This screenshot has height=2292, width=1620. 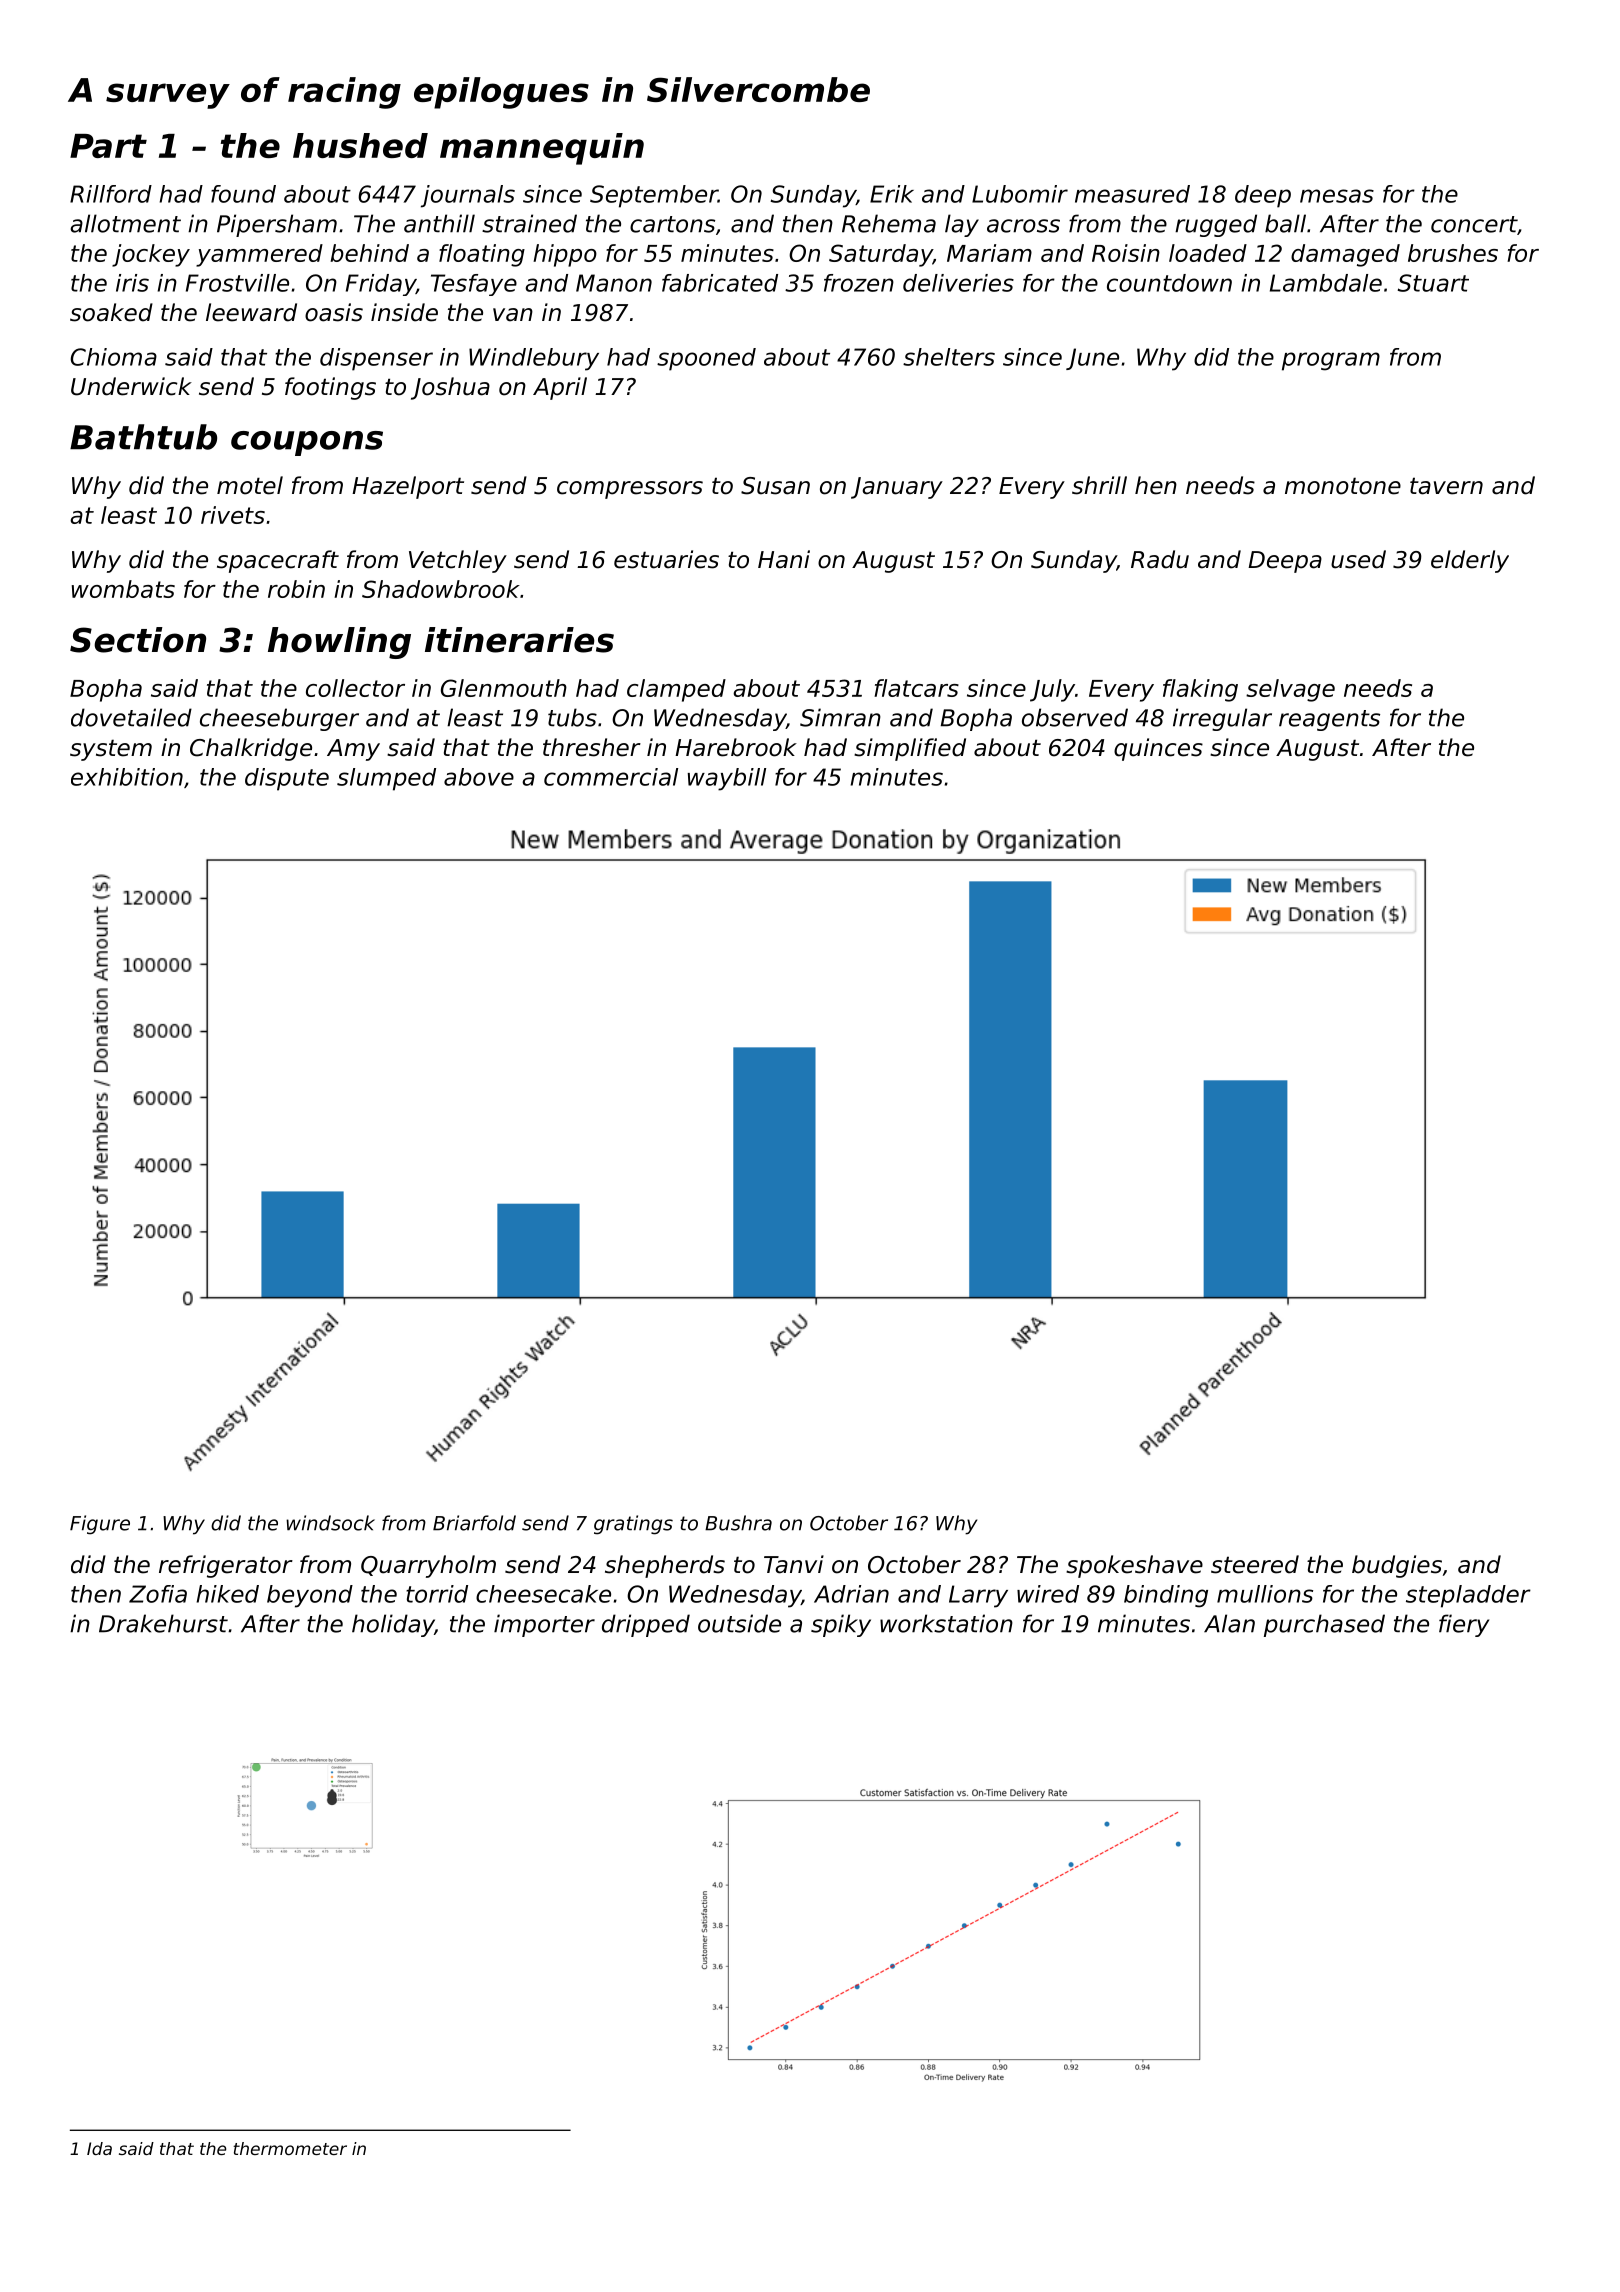 What do you see at coordinates (1453, 253) in the screenshot?
I see `brushes` at bounding box center [1453, 253].
